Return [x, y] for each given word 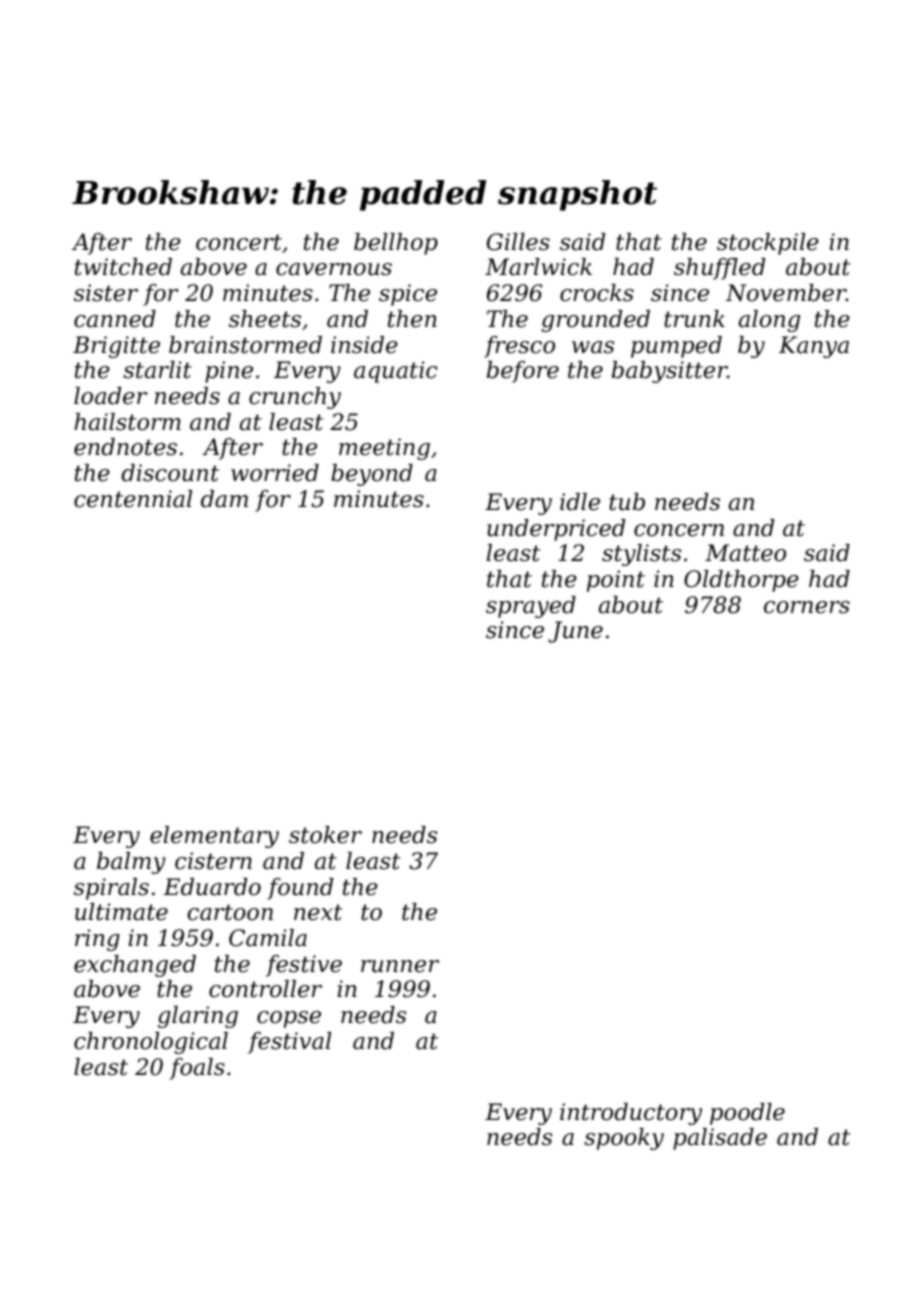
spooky [624, 1139]
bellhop [396, 244]
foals [197, 1069]
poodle [747, 1114]
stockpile [768, 244]
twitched [123, 267]
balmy [131, 863]
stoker [325, 835]
